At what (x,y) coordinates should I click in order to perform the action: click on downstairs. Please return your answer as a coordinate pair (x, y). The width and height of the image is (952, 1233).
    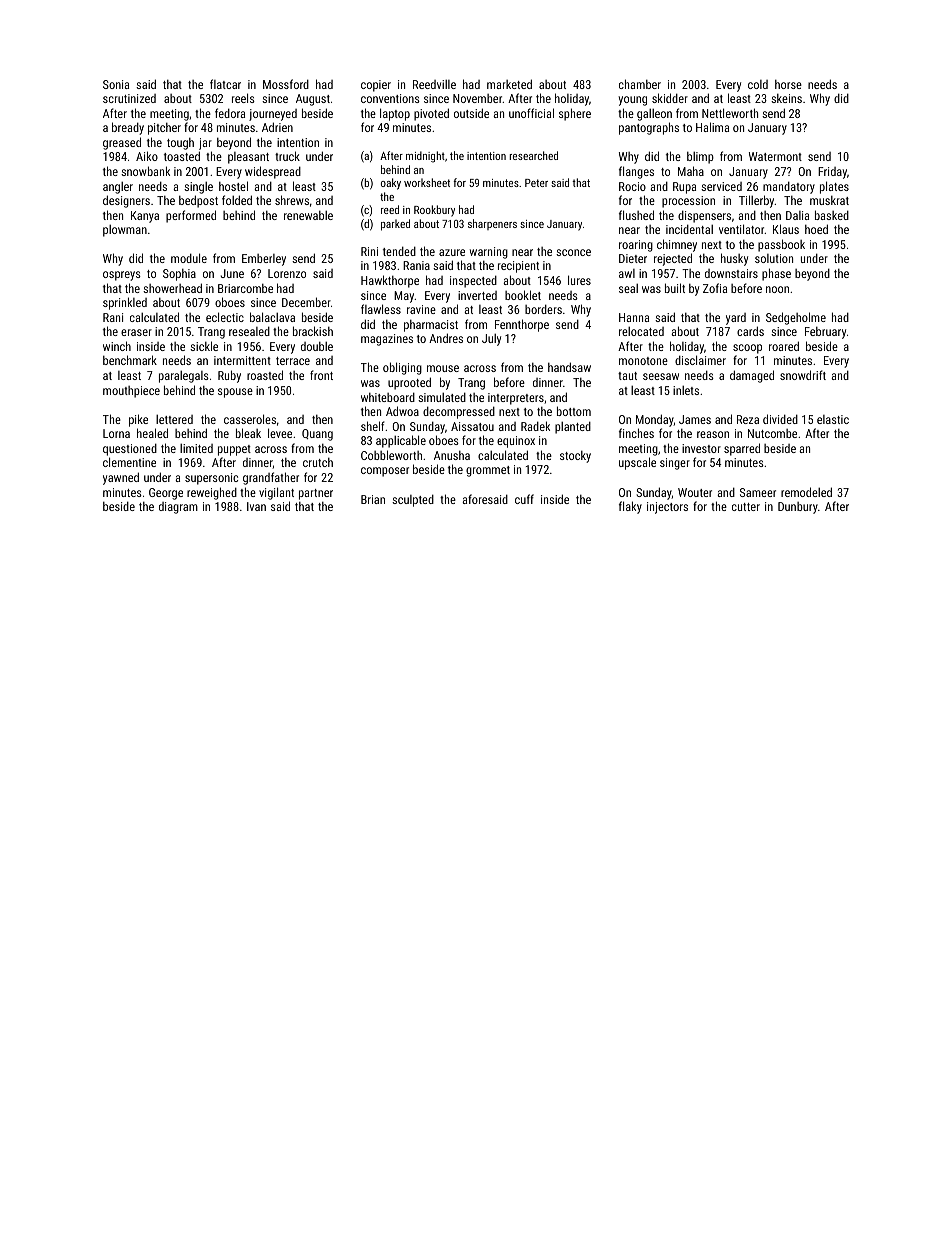
    Looking at the image, I should click on (731, 273).
